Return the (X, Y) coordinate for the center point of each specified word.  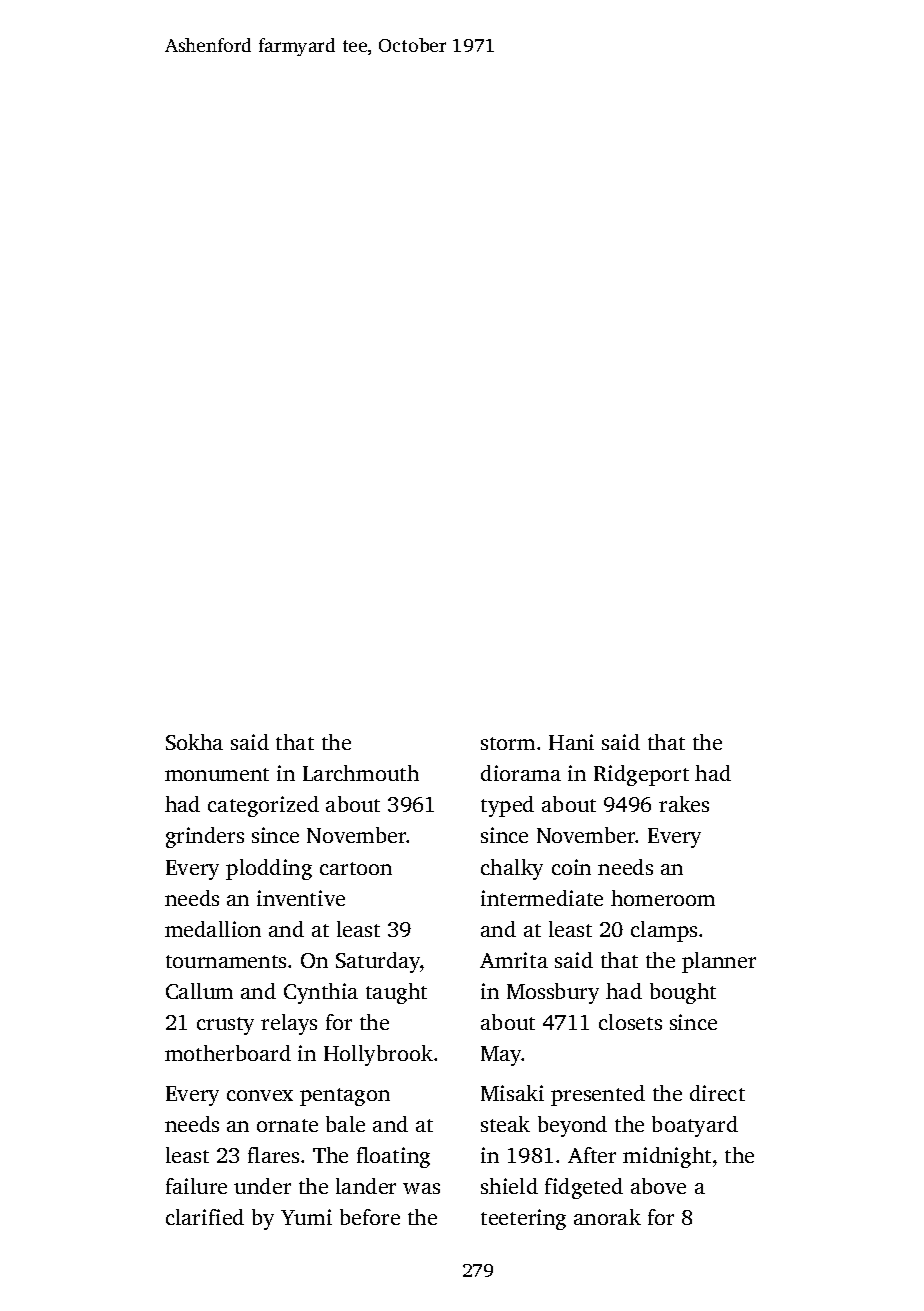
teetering (523, 1219)
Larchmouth (361, 773)
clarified (205, 1217)
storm (508, 743)
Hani (571, 742)
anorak (607, 1217)
